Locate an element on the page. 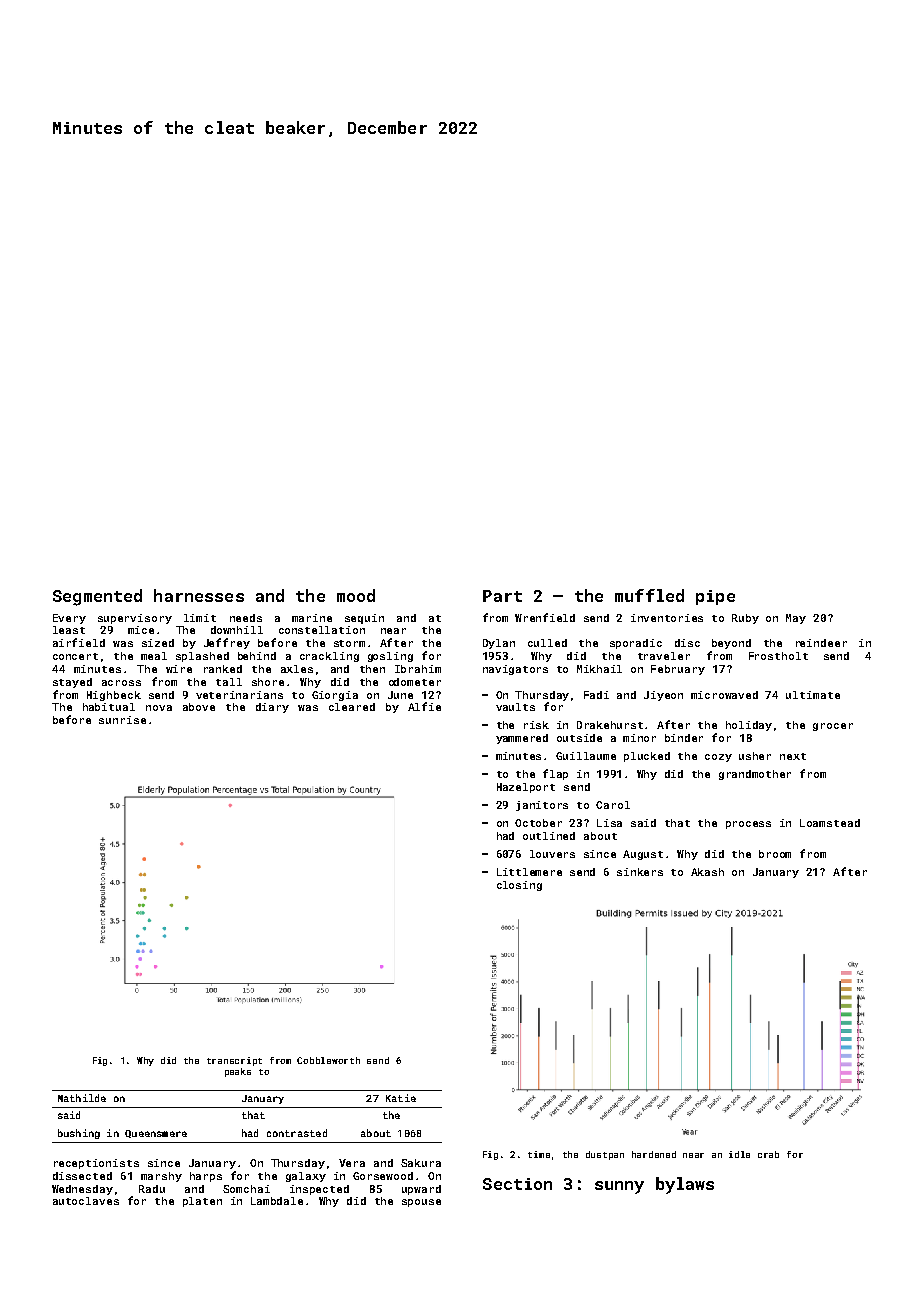 The height and width of the document is (1308, 924). harnesses is located at coordinates (199, 595).
